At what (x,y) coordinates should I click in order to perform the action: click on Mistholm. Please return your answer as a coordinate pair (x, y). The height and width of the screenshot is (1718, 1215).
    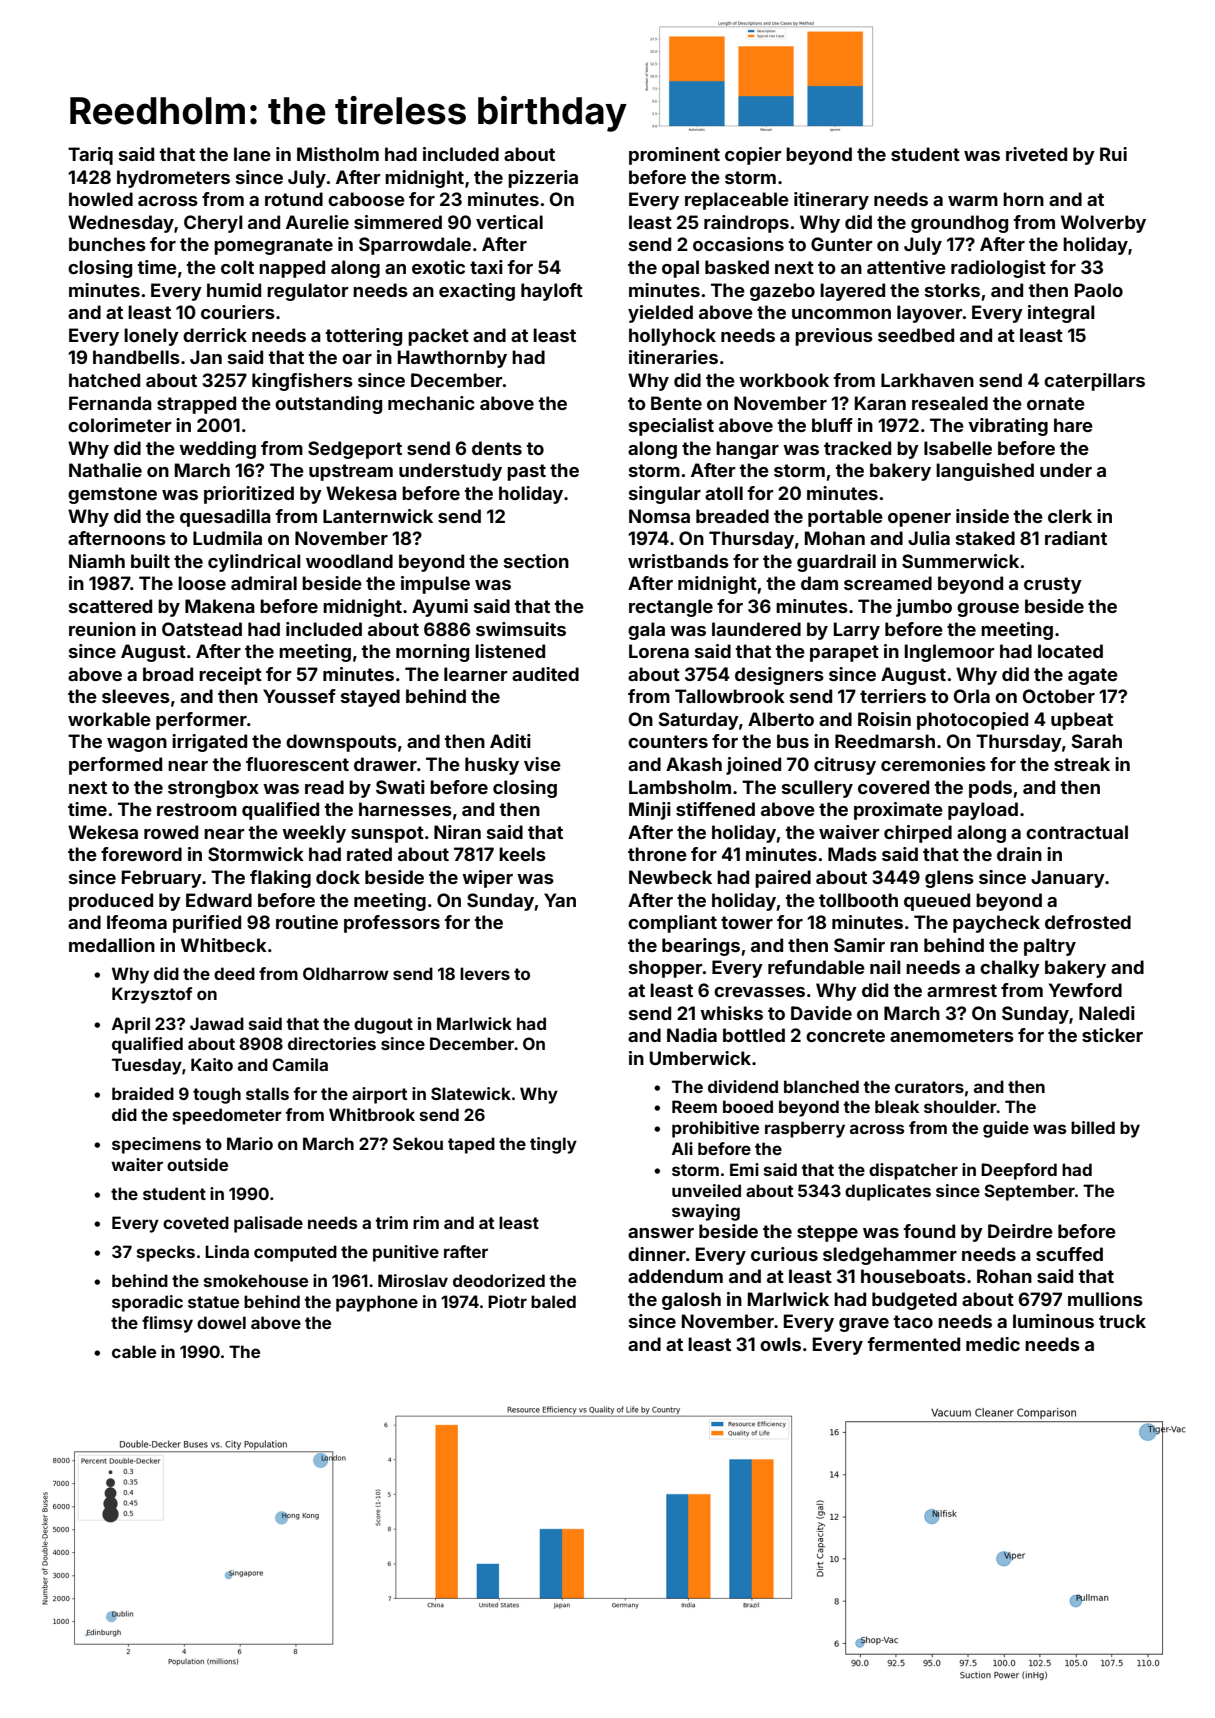
    Looking at the image, I should click on (338, 154).
